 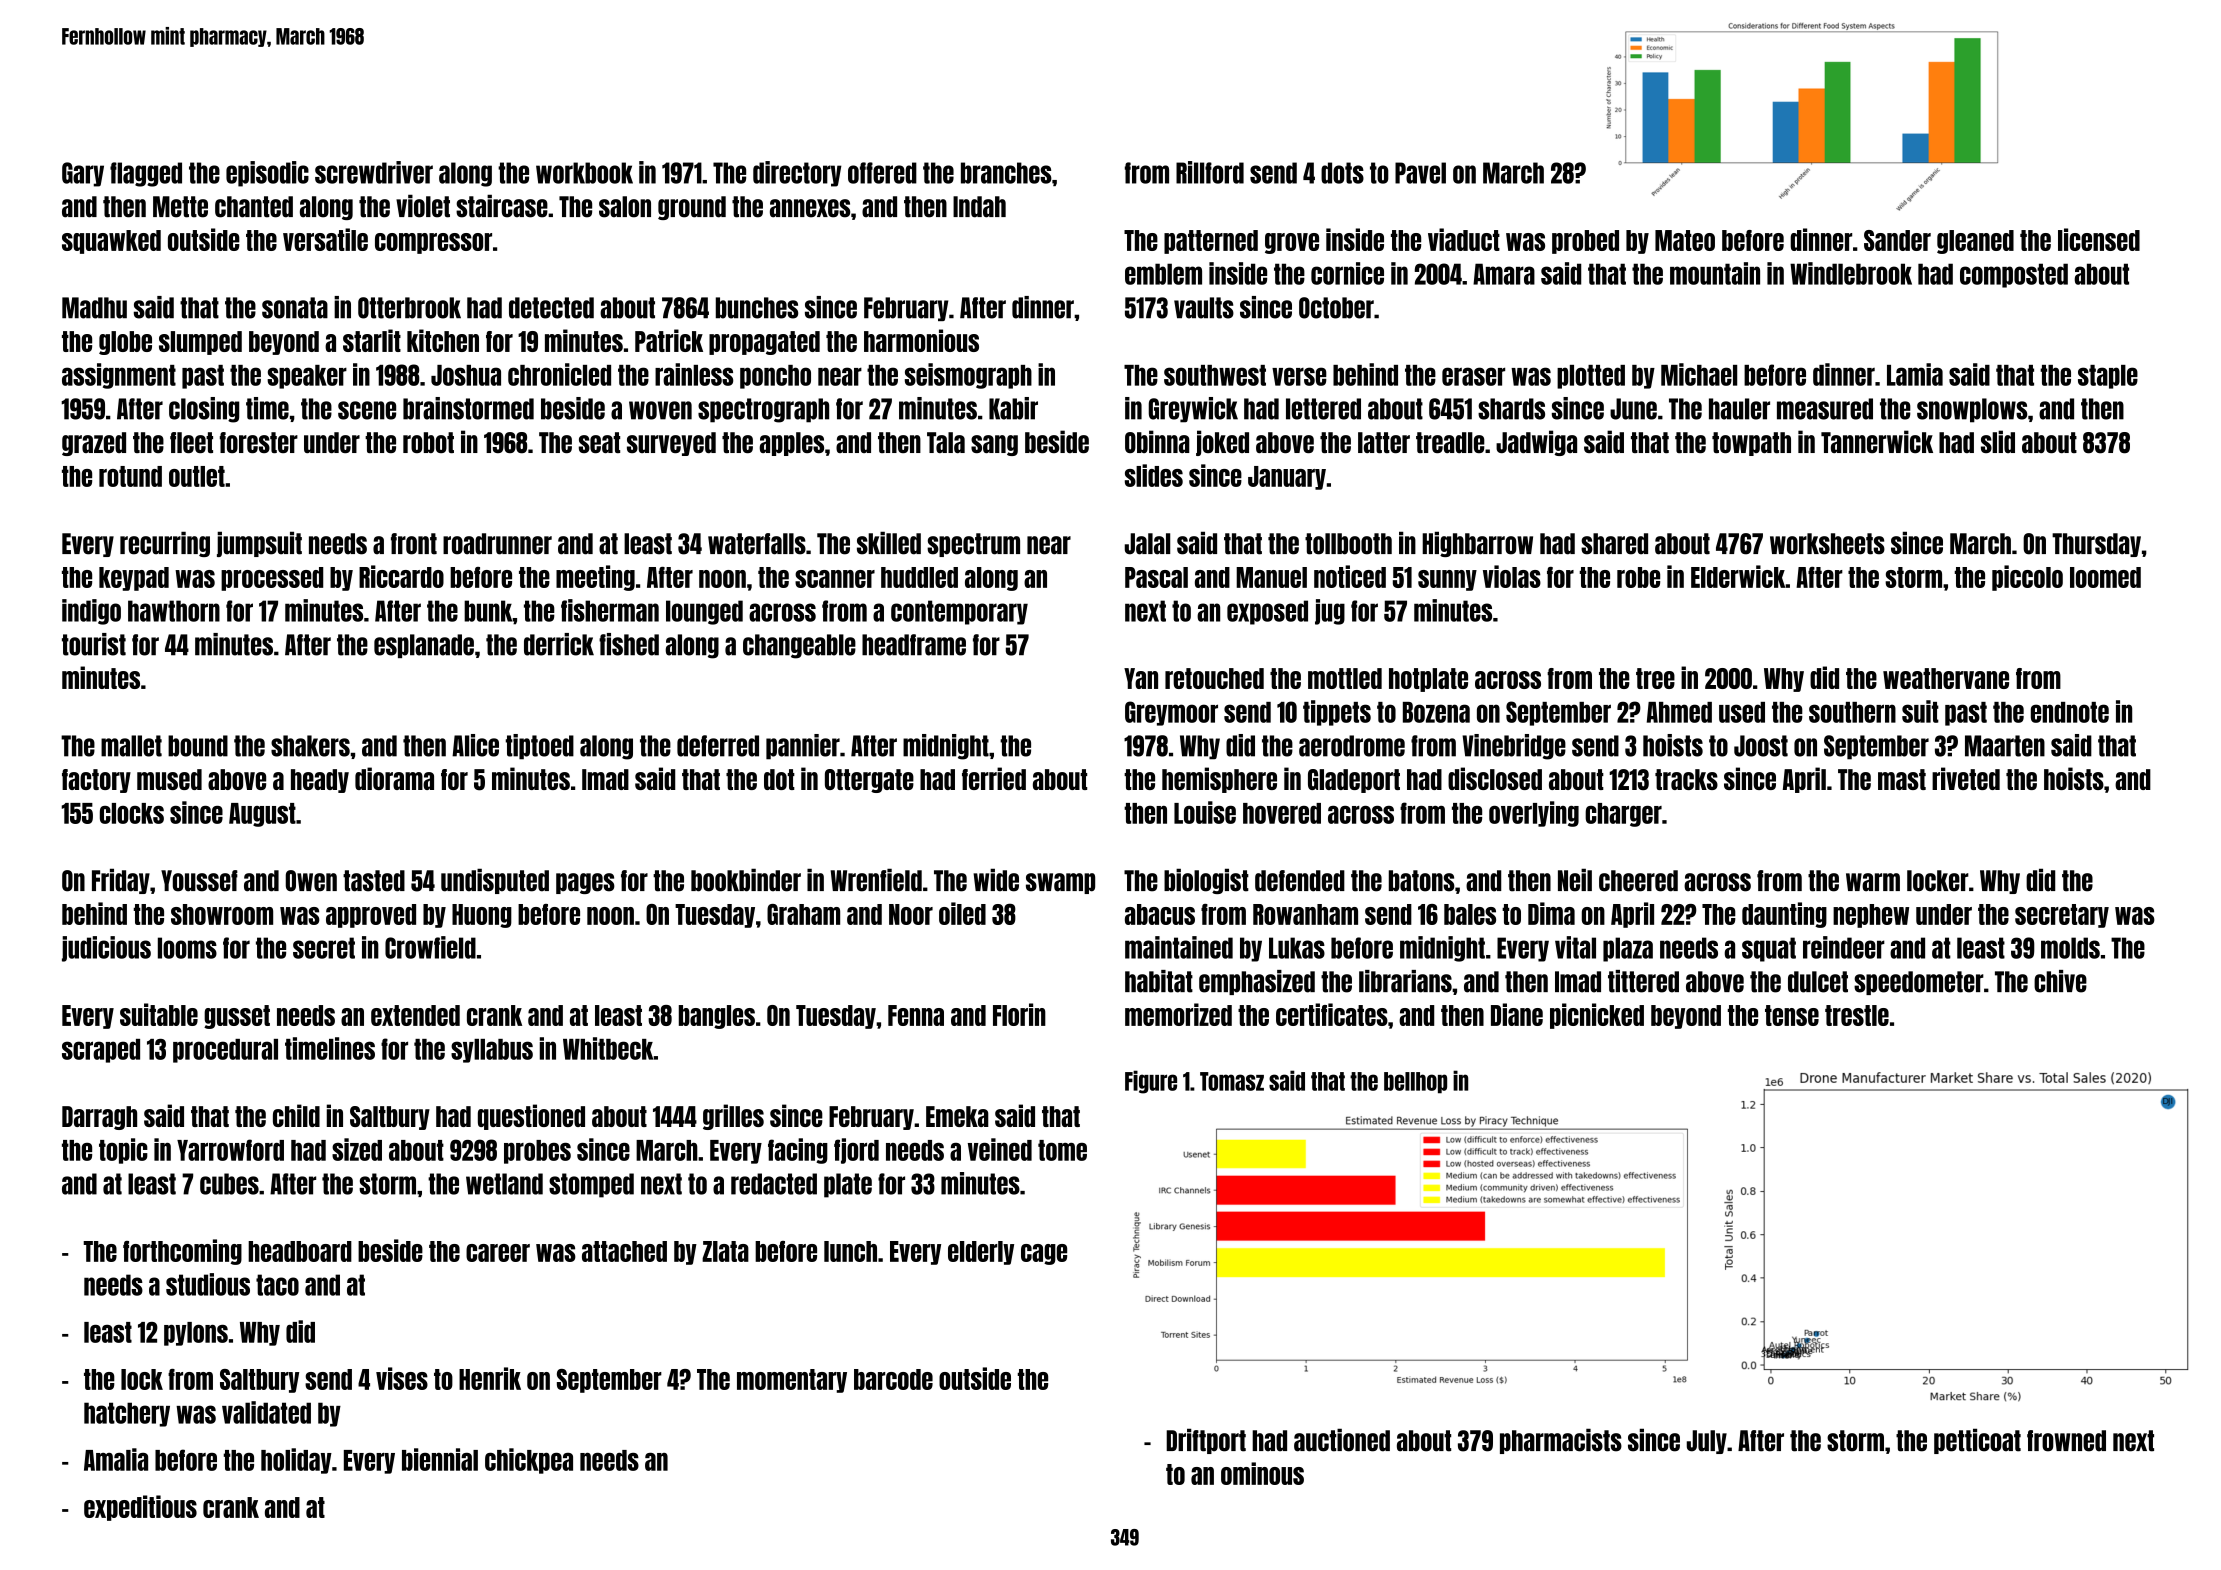 I want to click on pharmacists, so click(x=1561, y=1441).
